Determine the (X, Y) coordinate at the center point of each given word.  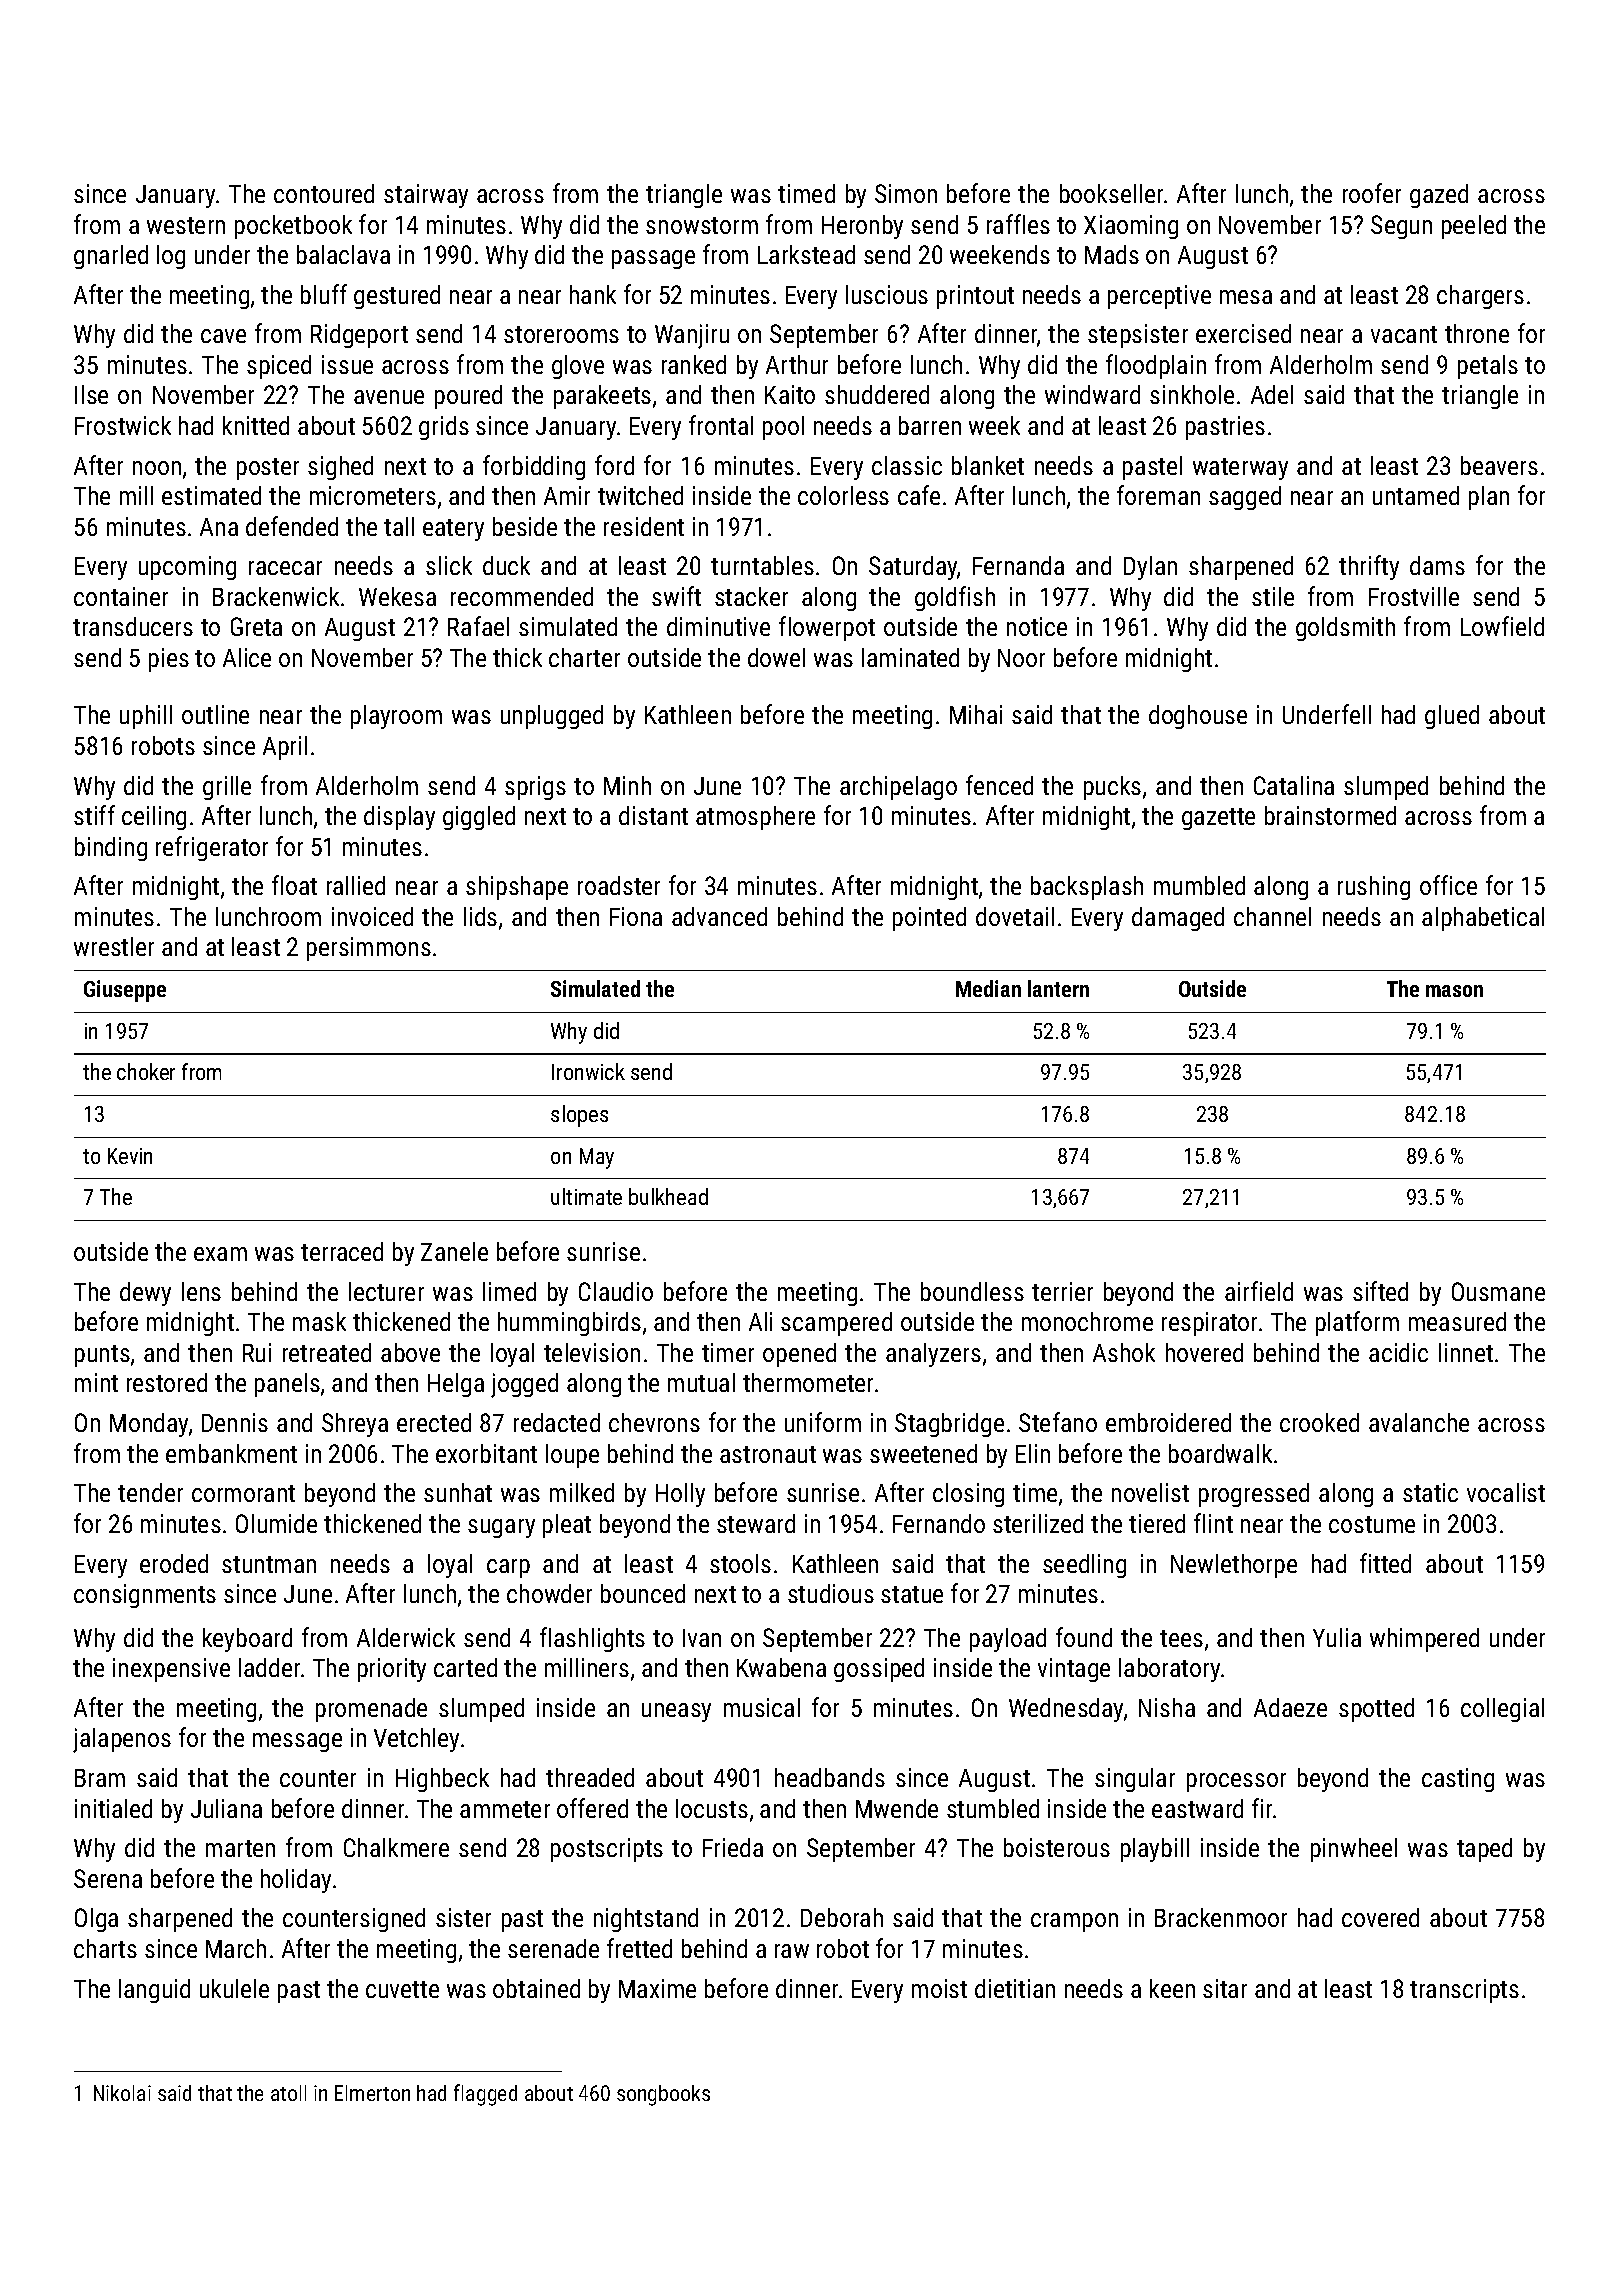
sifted (1380, 1291)
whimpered (1424, 1640)
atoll (288, 2093)
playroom (396, 717)
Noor (1021, 658)
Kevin (130, 1156)
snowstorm (702, 225)
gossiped (879, 1670)
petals (1488, 367)
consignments (145, 1596)
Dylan (1150, 568)
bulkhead (668, 1196)
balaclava (343, 254)
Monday (149, 1425)
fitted (1385, 1563)
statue (912, 1594)
